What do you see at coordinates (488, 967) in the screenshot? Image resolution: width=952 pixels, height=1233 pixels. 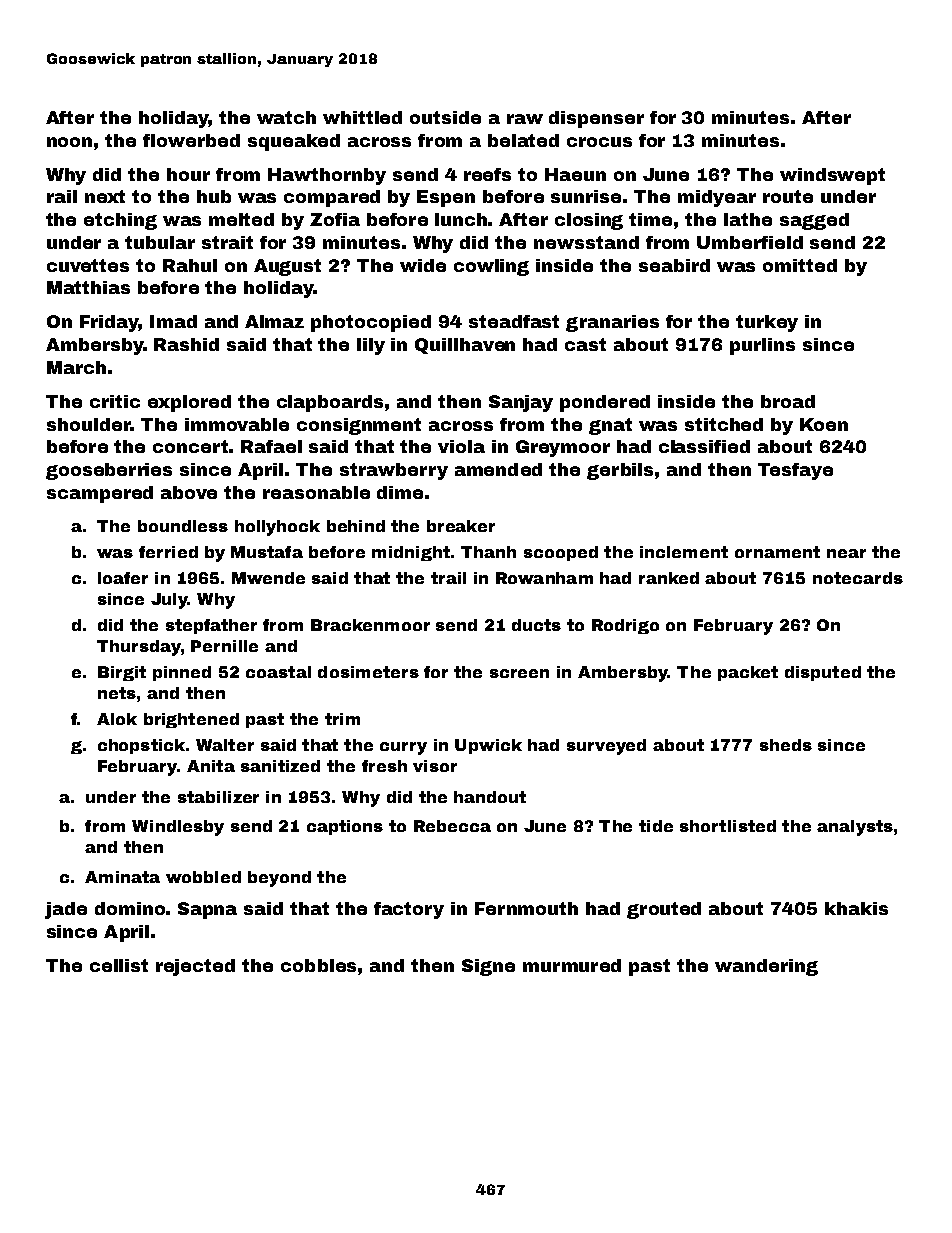 I see `Signe` at bounding box center [488, 967].
